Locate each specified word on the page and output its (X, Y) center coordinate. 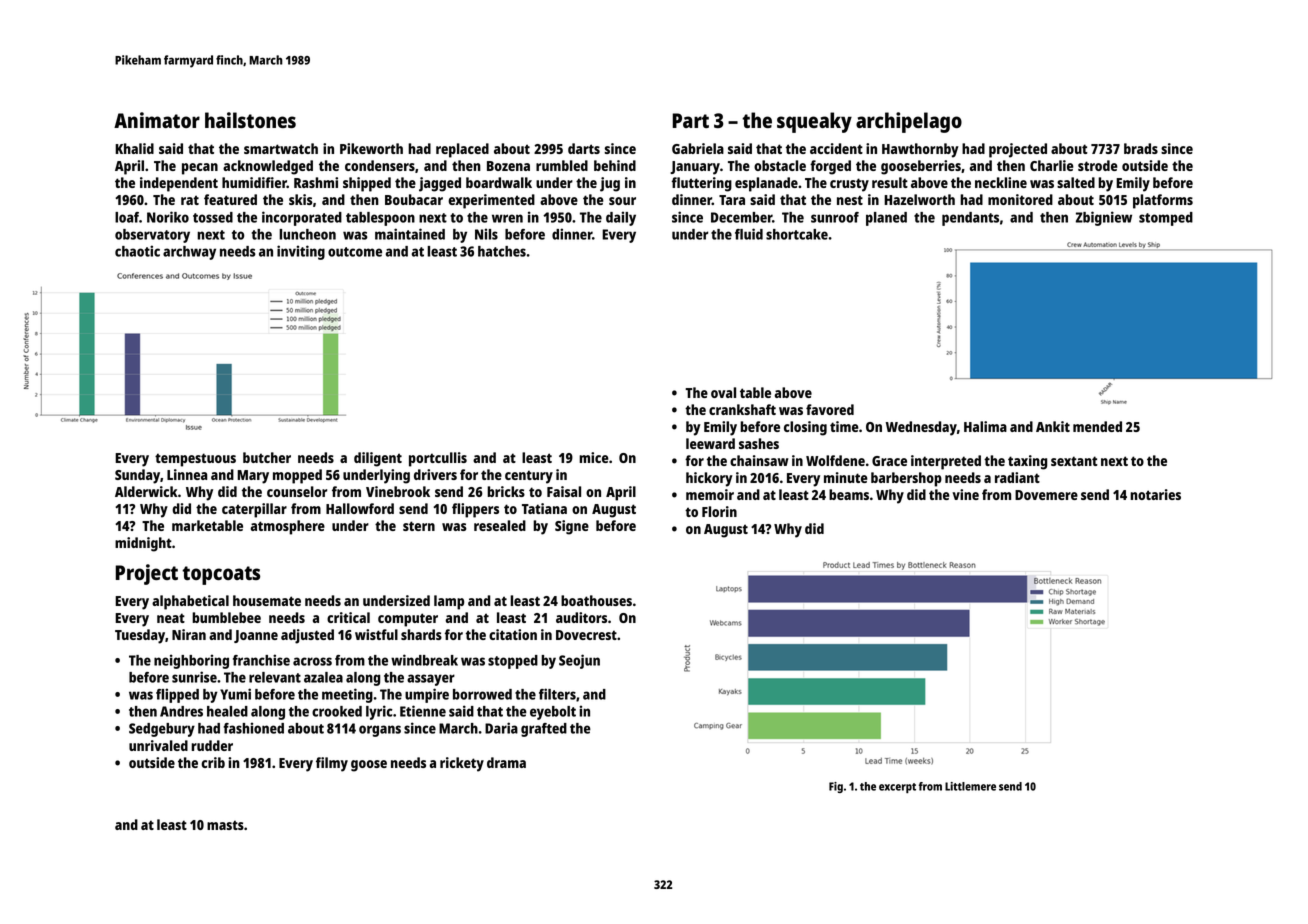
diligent (378, 459)
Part (690, 120)
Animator (157, 120)
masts (225, 825)
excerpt (897, 788)
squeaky (814, 122)
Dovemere (1046, 495)
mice (594, 457)
